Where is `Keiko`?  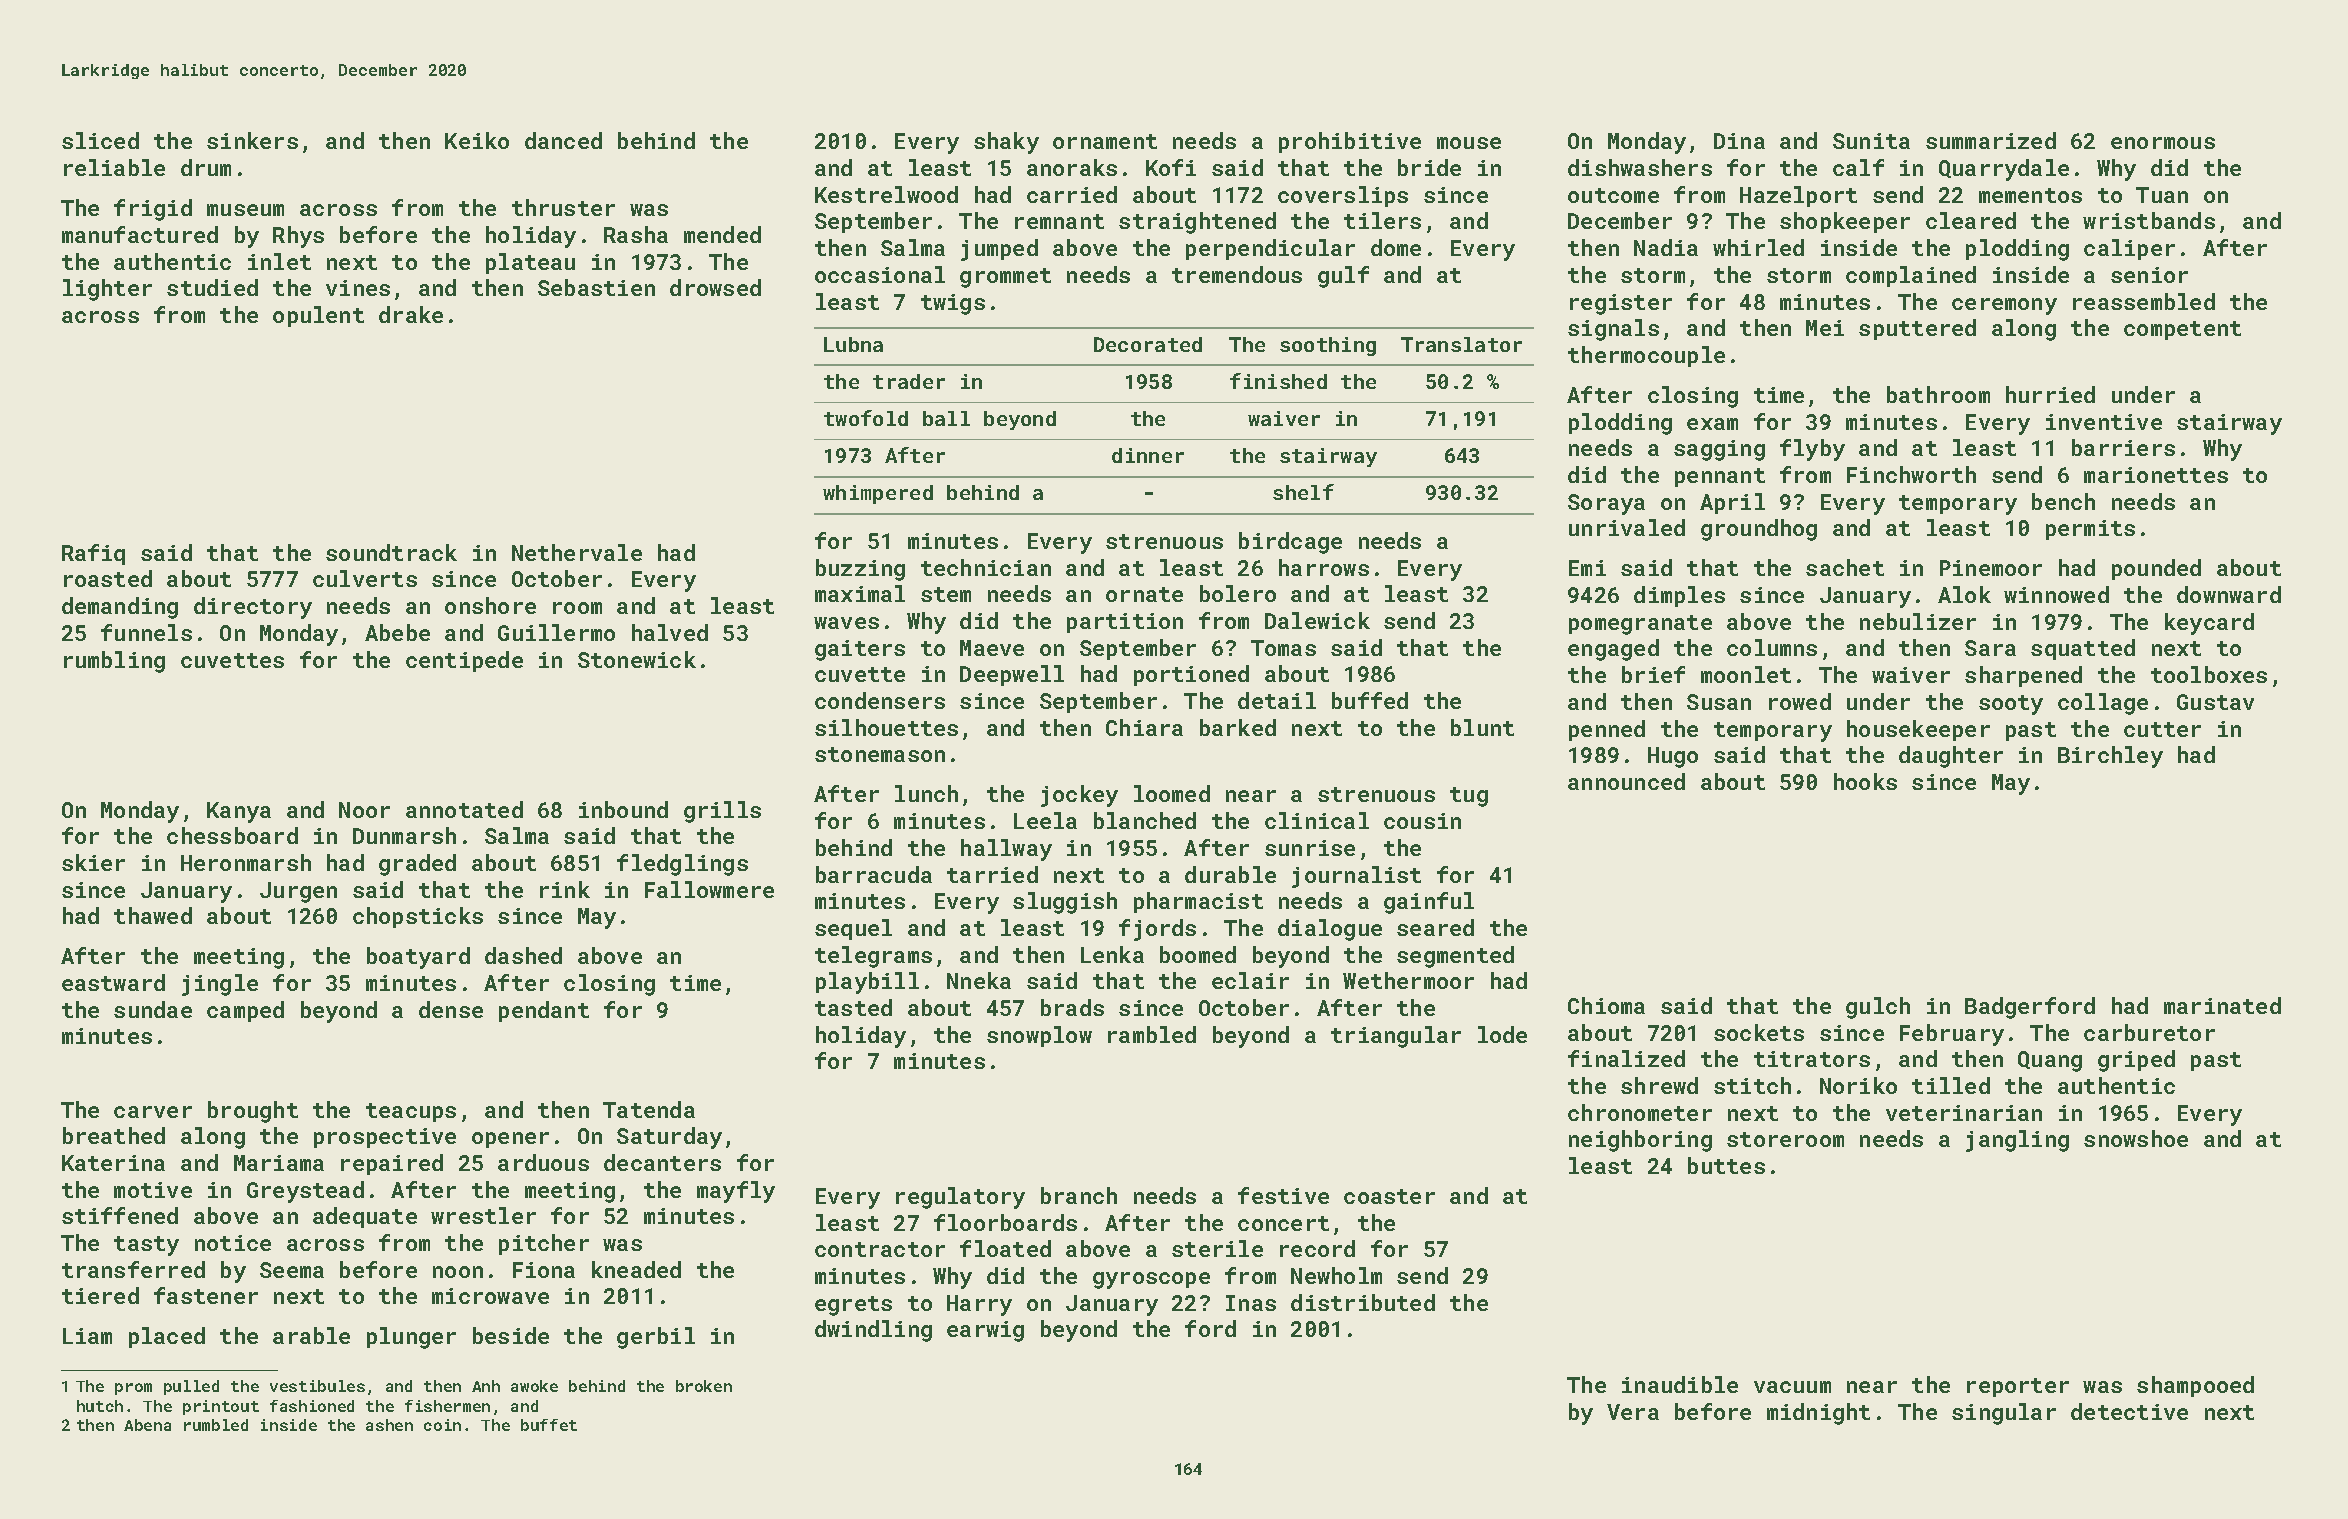 Keiko is located at coordinates (477, 140).
